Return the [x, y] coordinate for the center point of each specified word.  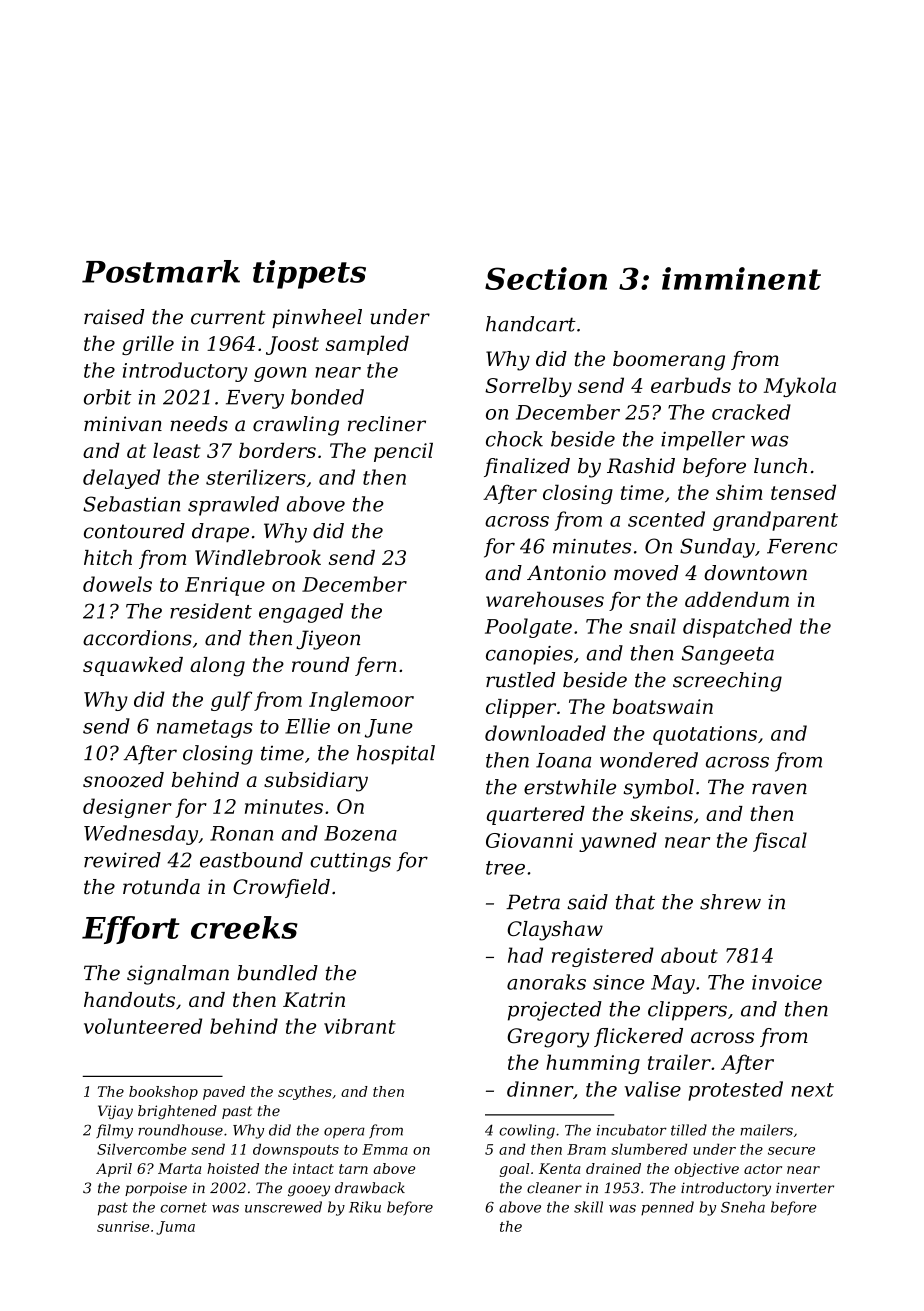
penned [667, 1208]
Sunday [717, 548]
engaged [301, 613]
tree [505, 868]
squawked [133, 666]
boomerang [669, 361]
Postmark [161, 271]
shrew [730, 902]
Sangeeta [728, 655]
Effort [131, 930]
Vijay [115, 1112]
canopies [529, 655]
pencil [403, 452]
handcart [531, 324]
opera [344, 1133]
